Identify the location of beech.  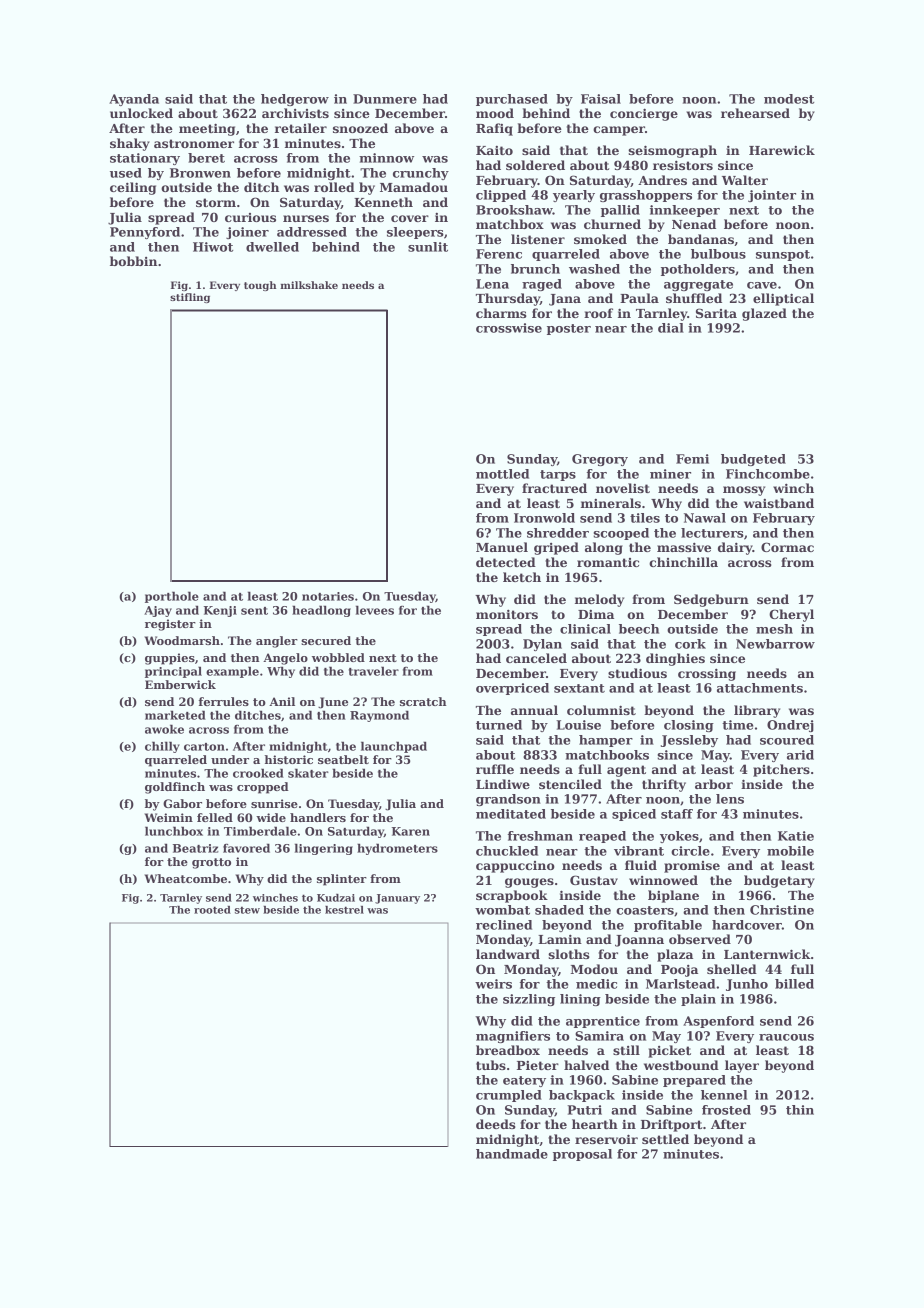
(639, 629).
